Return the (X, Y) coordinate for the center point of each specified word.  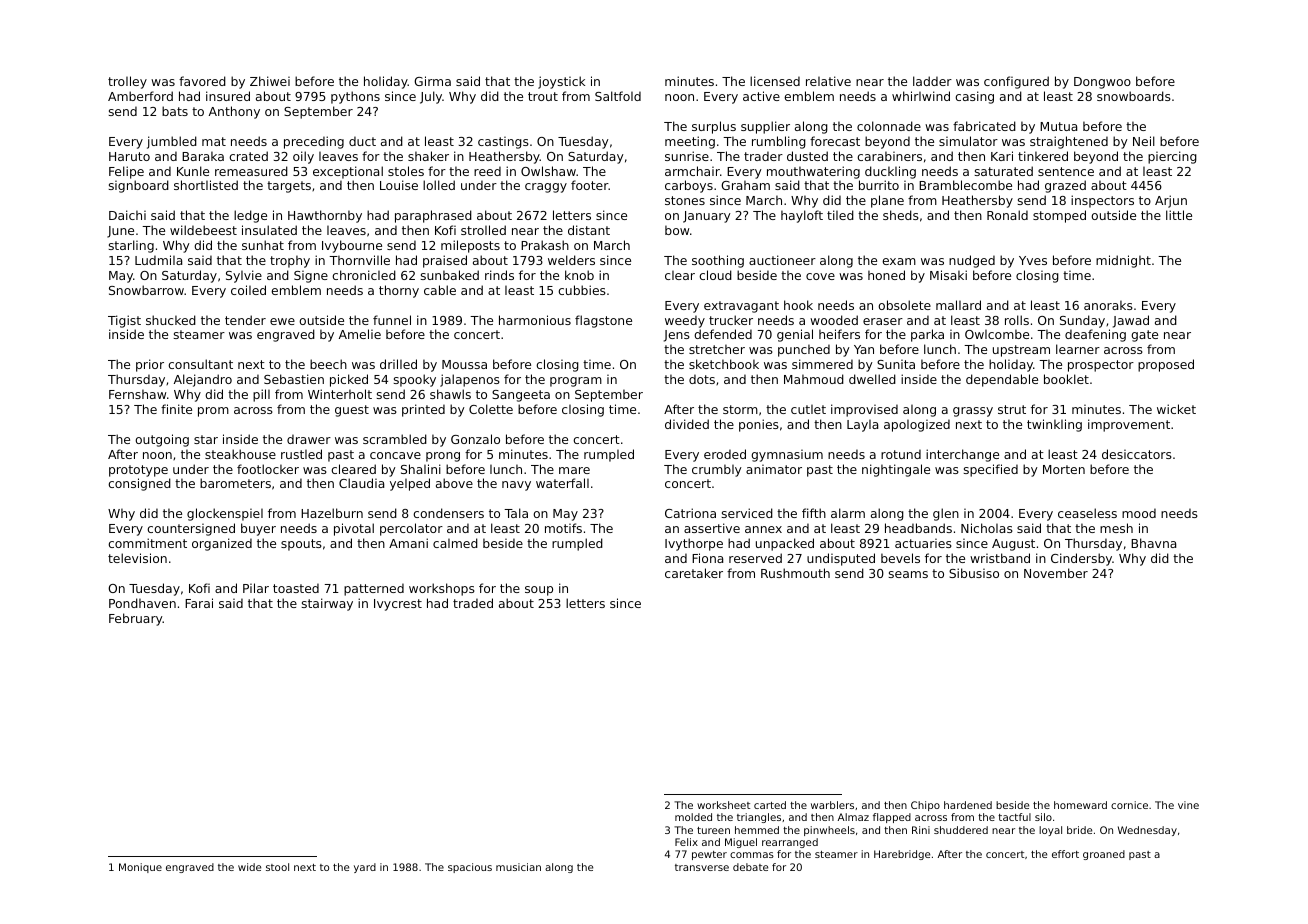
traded (473, 603)
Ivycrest (398, 605)
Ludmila (158, 260)
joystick (561, 82)
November (1056, 573)
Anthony (234, 112)
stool (277, 867)
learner (1078, 349)
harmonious (535, 320)
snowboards (1134, 96)
